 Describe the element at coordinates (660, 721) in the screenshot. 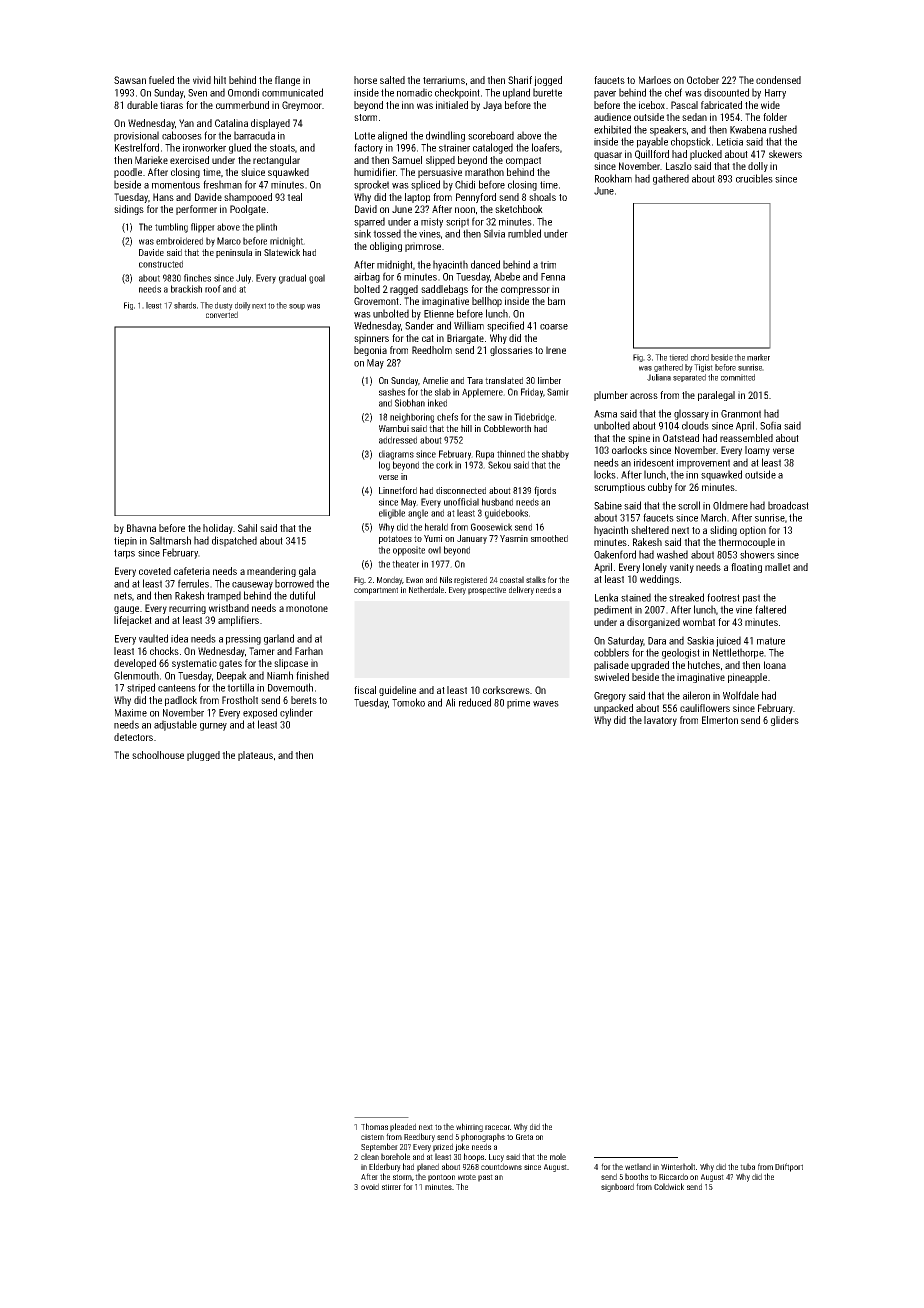

I see `lavatory` at that location.
